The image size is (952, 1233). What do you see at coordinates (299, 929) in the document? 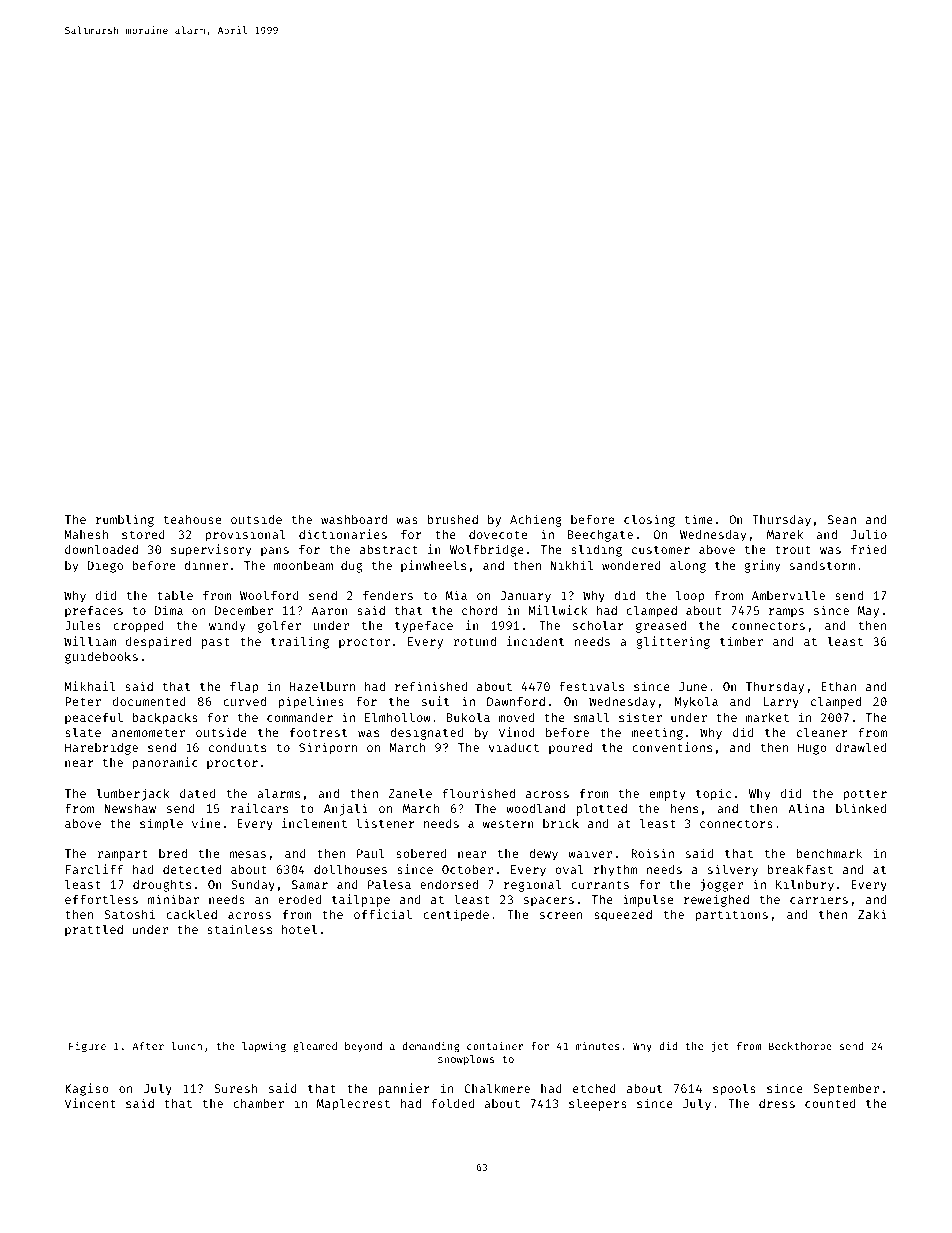
I see `hotel` at bounding box center [299, 929].
